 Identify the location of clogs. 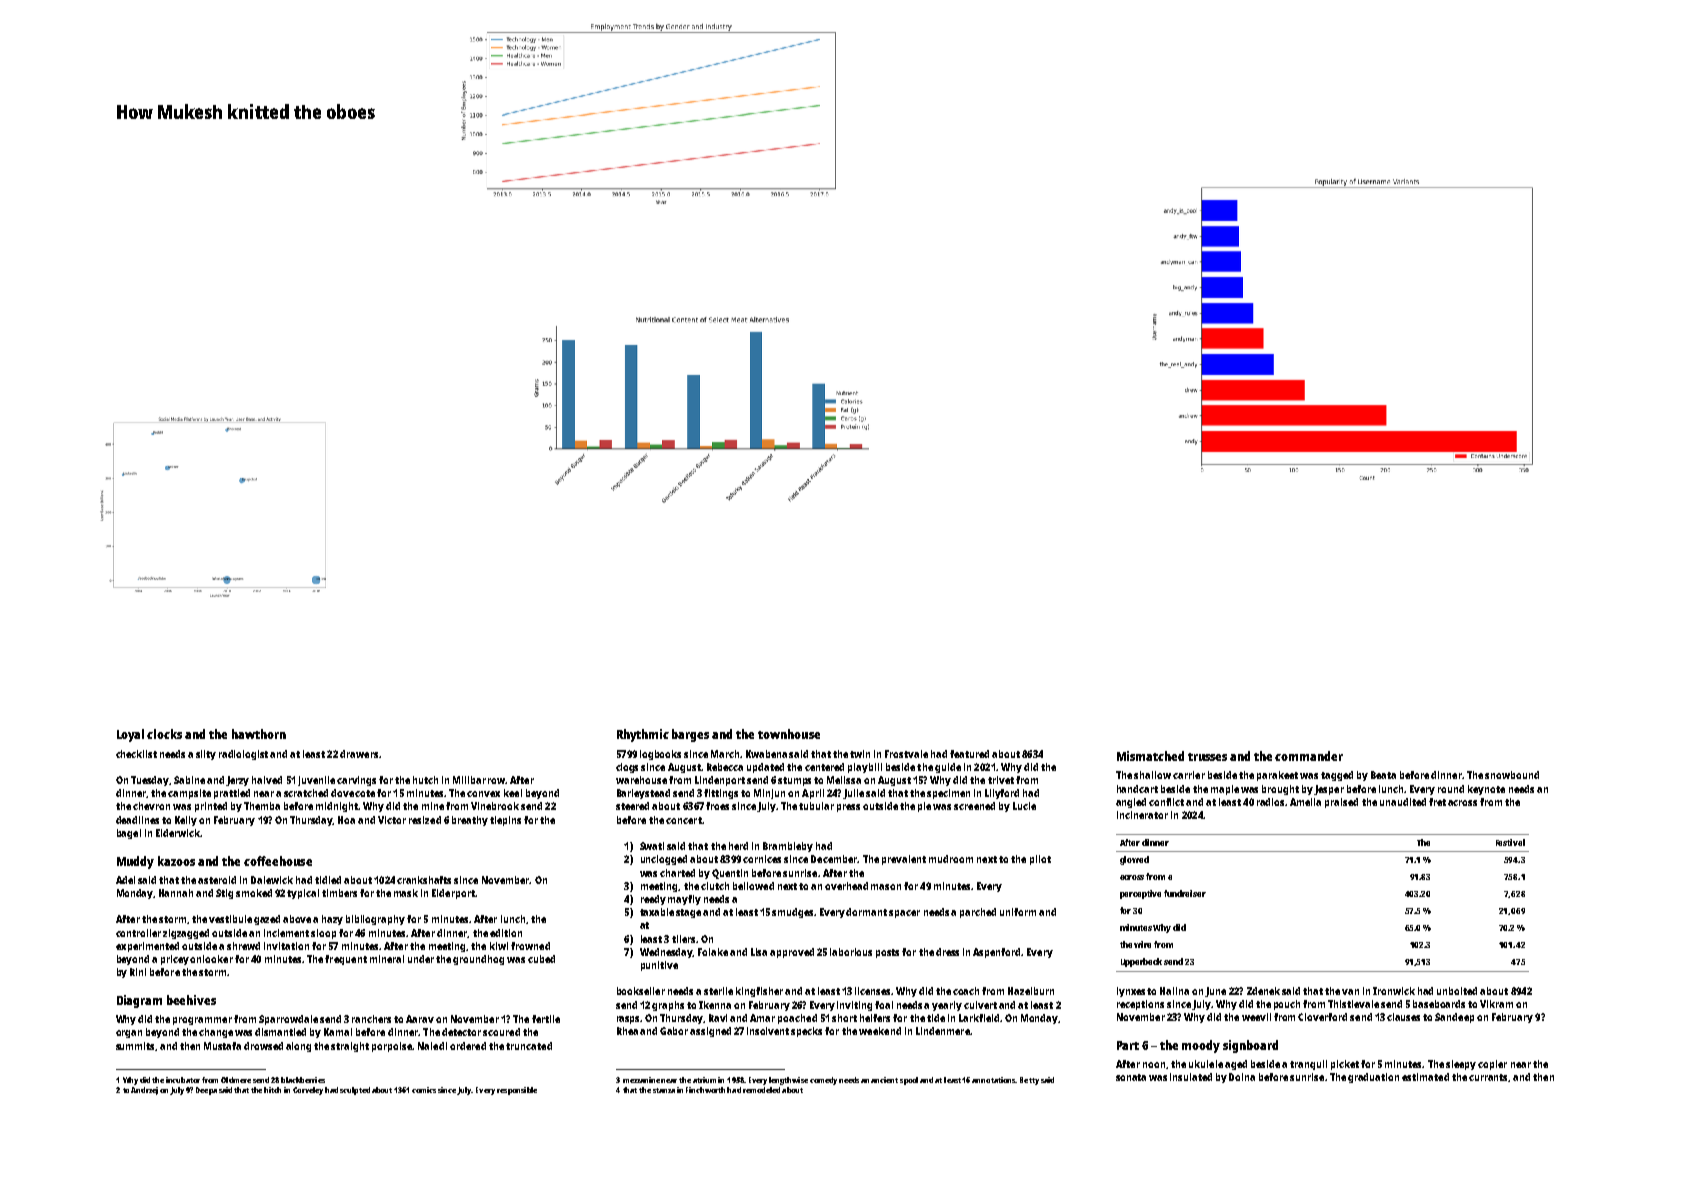
(627, 768).
